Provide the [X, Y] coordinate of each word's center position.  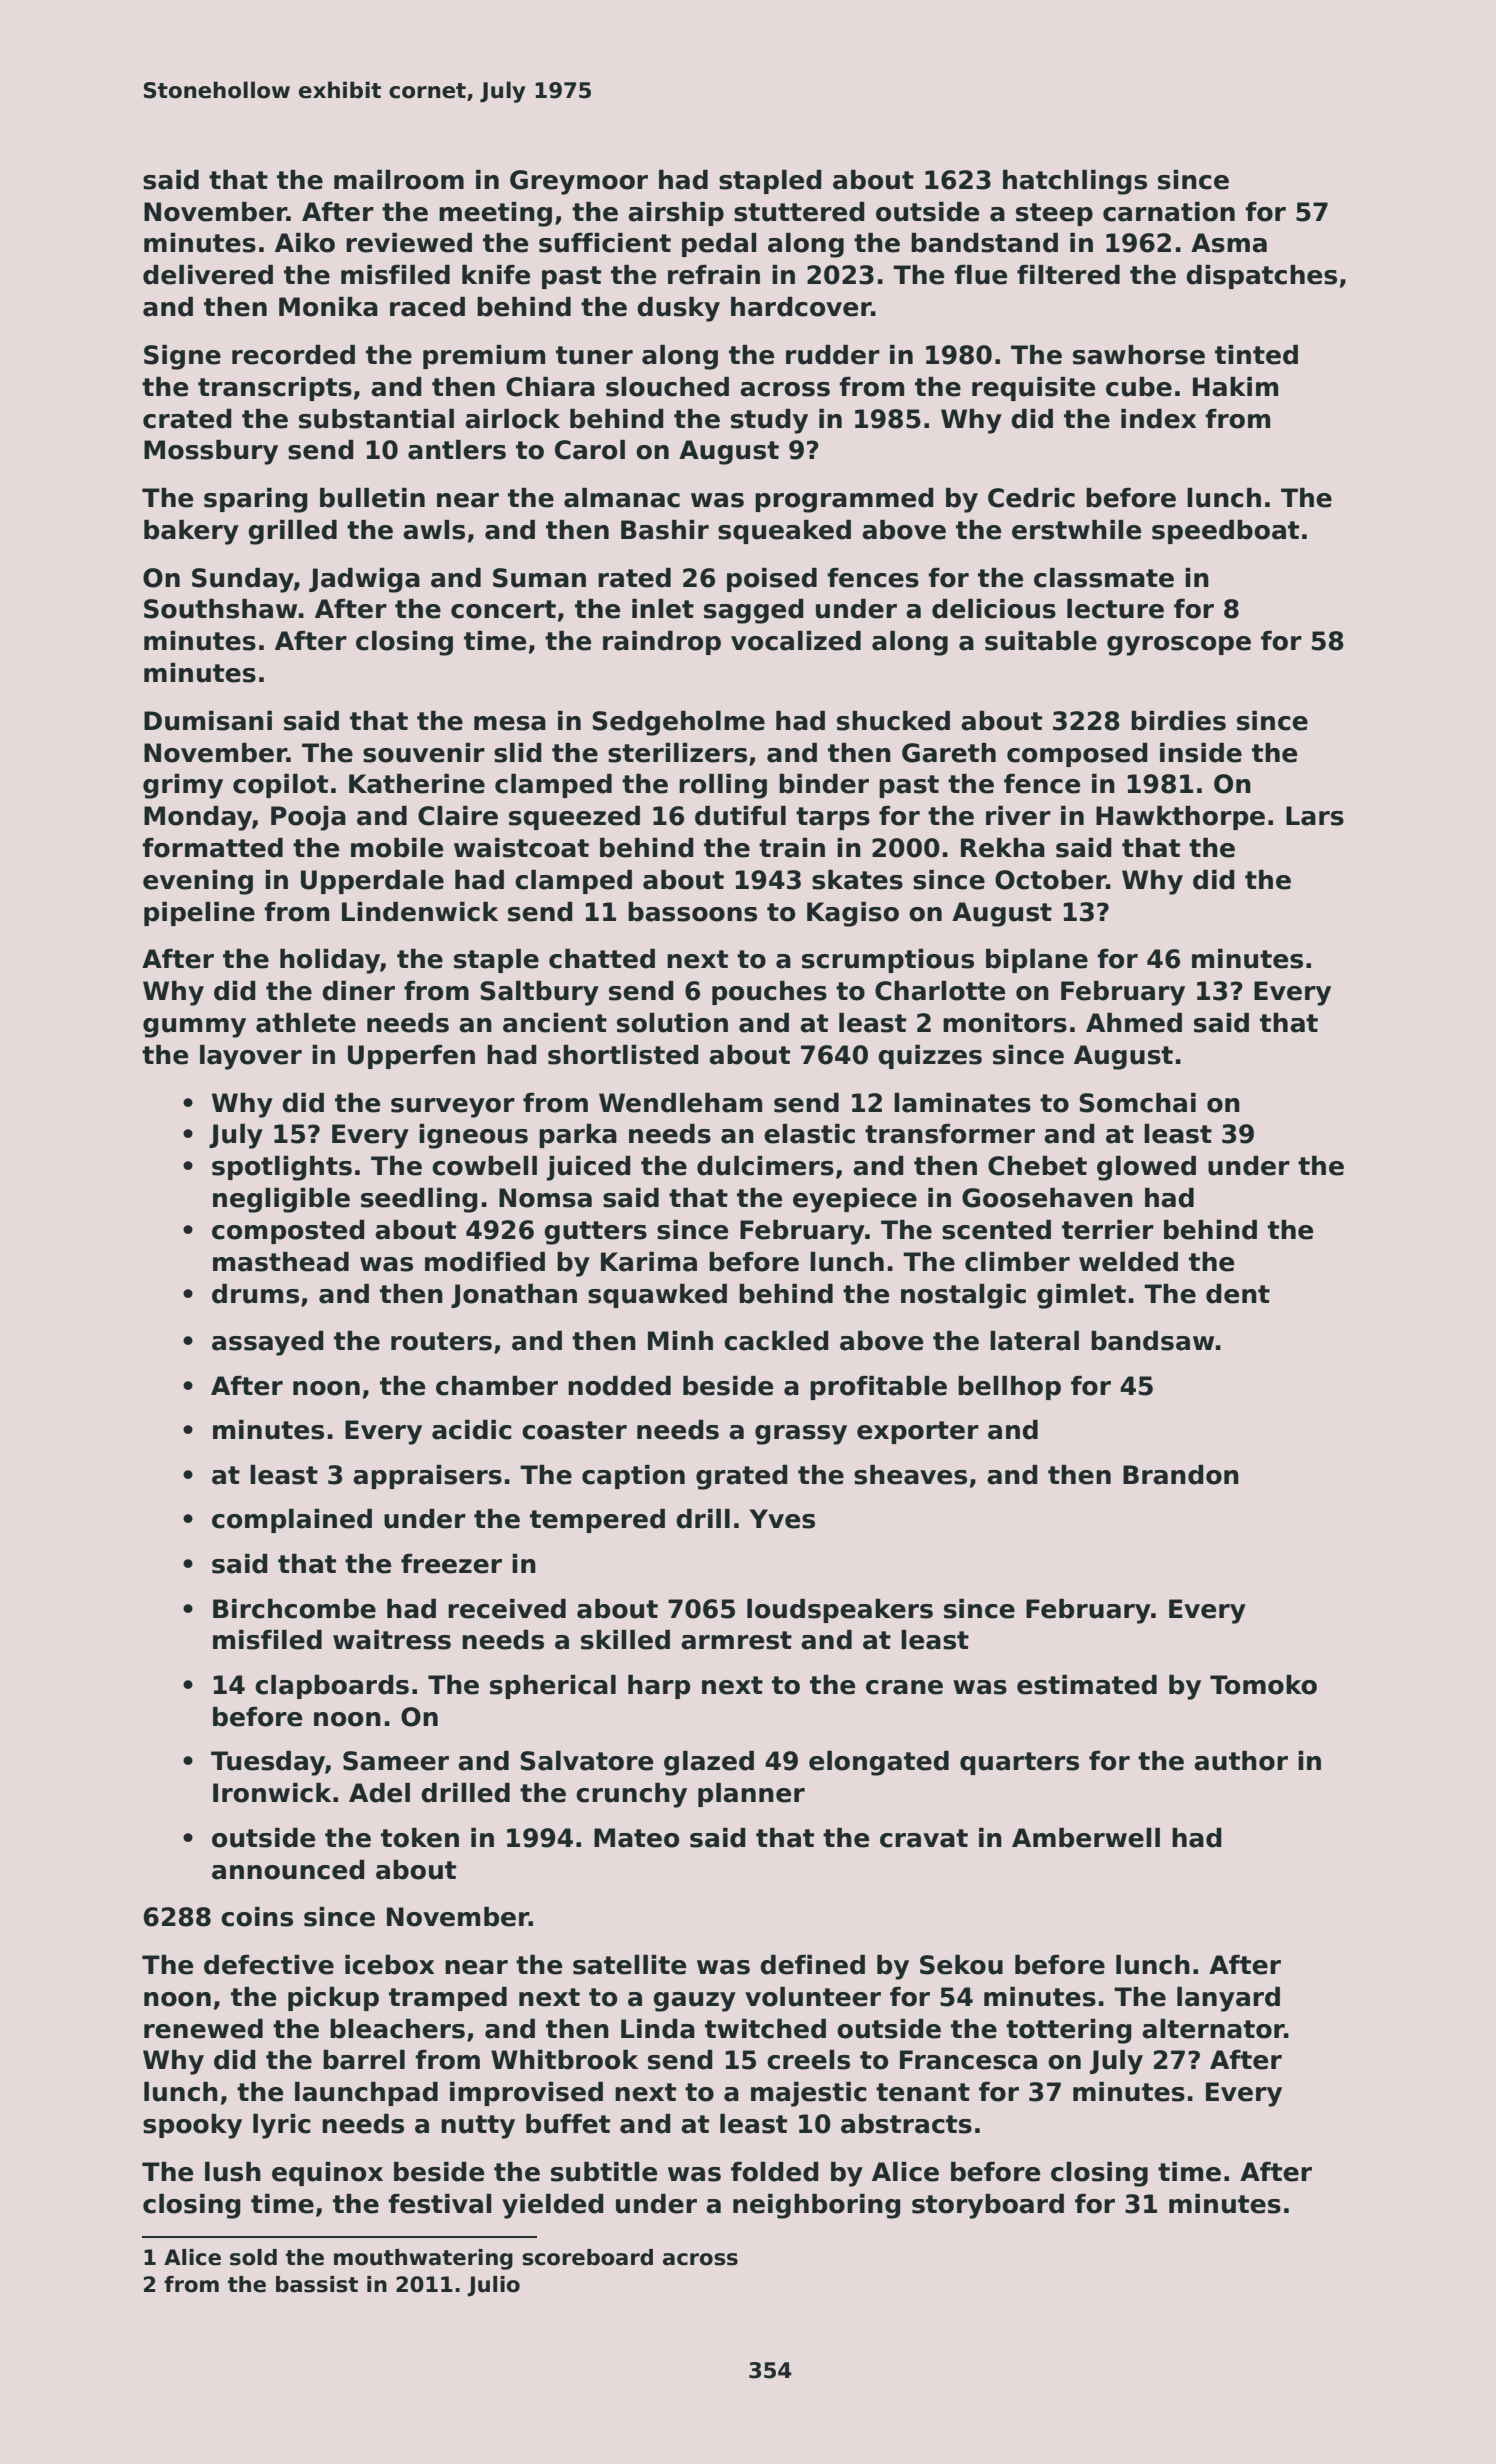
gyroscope [1179, 646]
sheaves [910, 1475]
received [507, 1609]
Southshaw [220, 609]
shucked [893, 721]
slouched [667, 387]
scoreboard [587, 2257]
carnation [1169, 212]
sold [253, 2257]
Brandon [1181, 1475]
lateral [1034, 1341]
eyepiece [855, 1200]
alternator [1213, 2029]
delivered [208, 275]
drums [255, 1294]
